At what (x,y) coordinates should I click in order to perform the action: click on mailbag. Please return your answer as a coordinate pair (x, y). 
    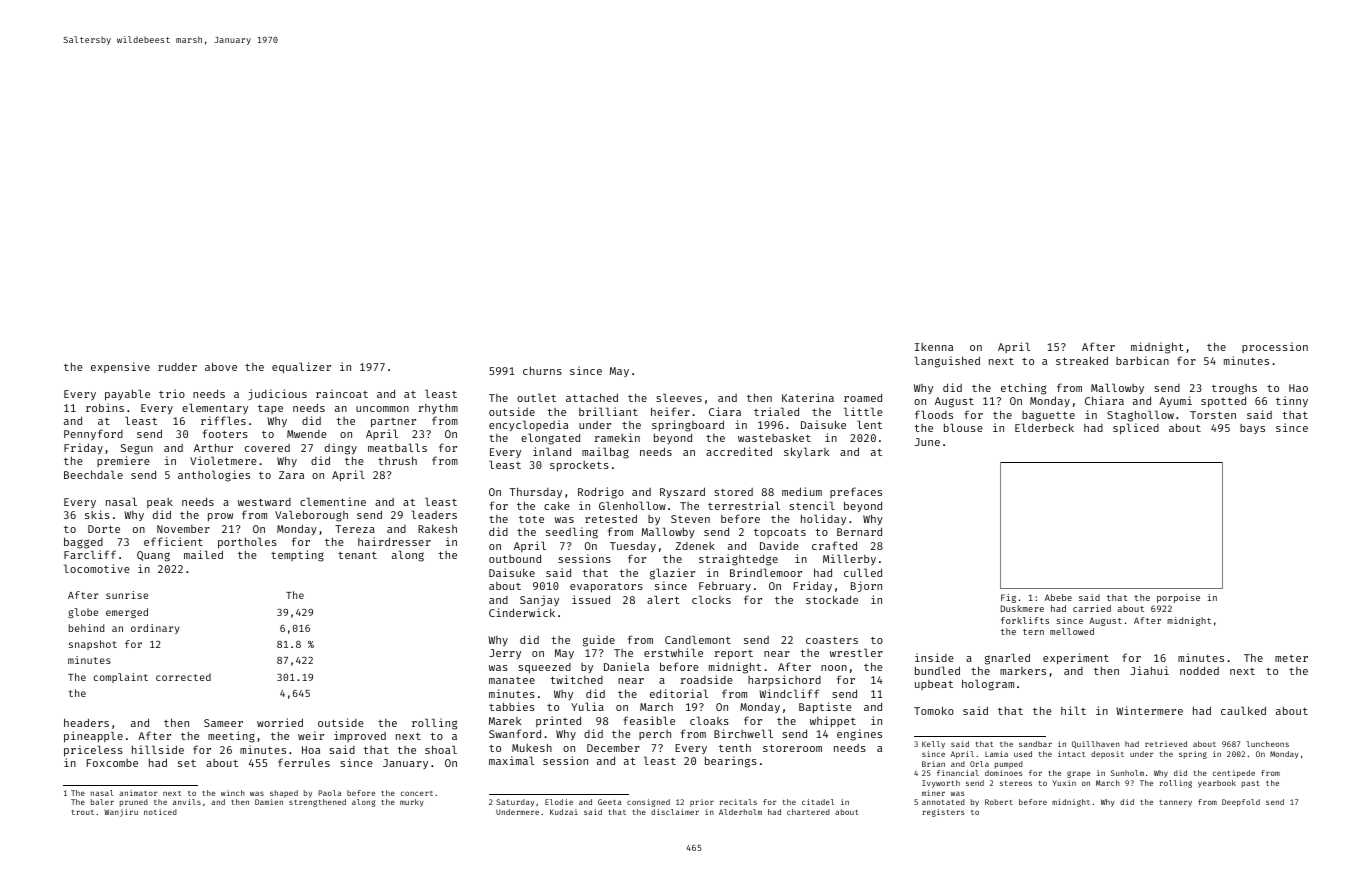
    Looking at the image, I should click on (605, 453).
